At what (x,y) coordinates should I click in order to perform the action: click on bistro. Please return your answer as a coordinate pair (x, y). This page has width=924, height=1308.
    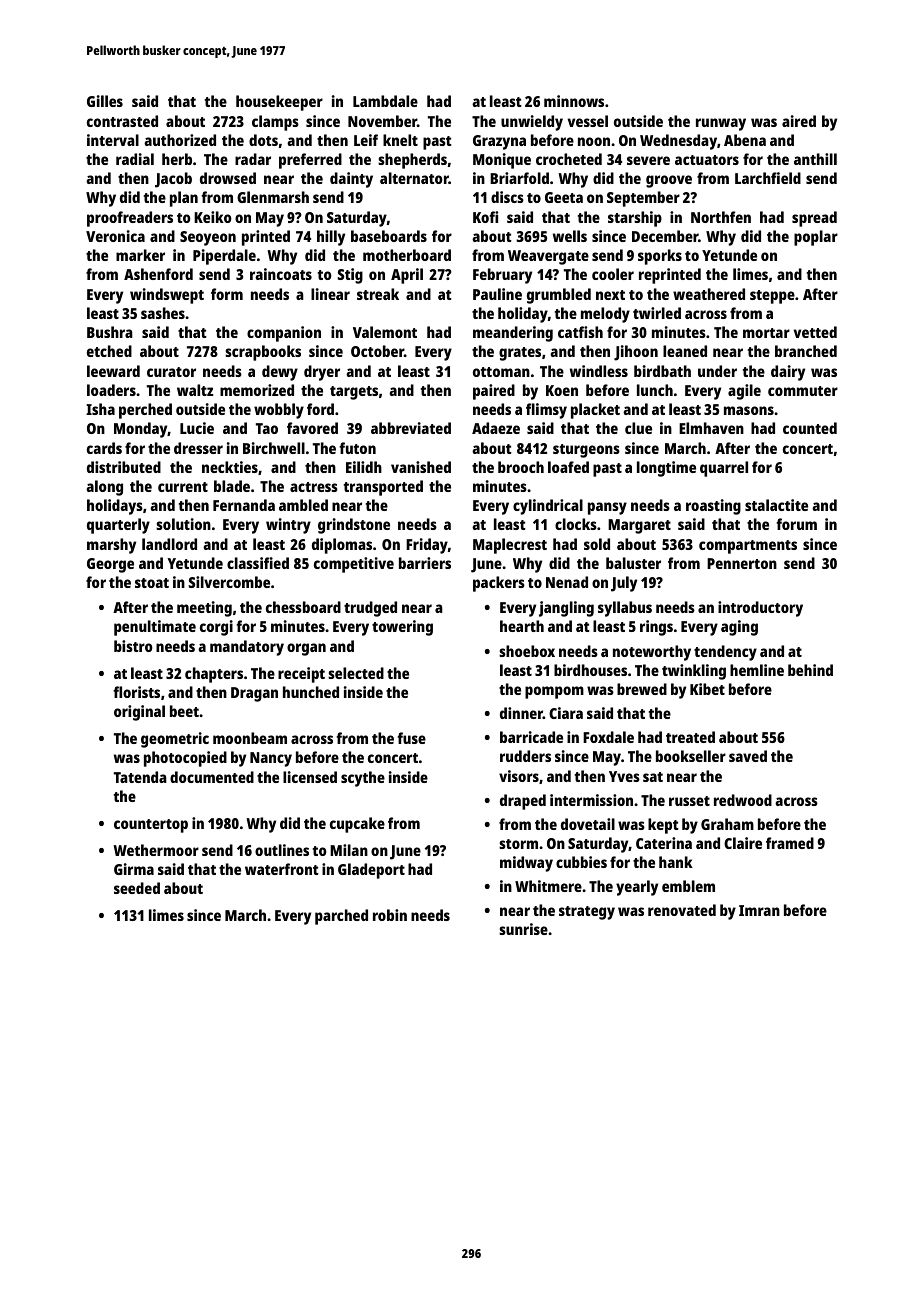
    Looking at the image, I should click on (133, 646).
